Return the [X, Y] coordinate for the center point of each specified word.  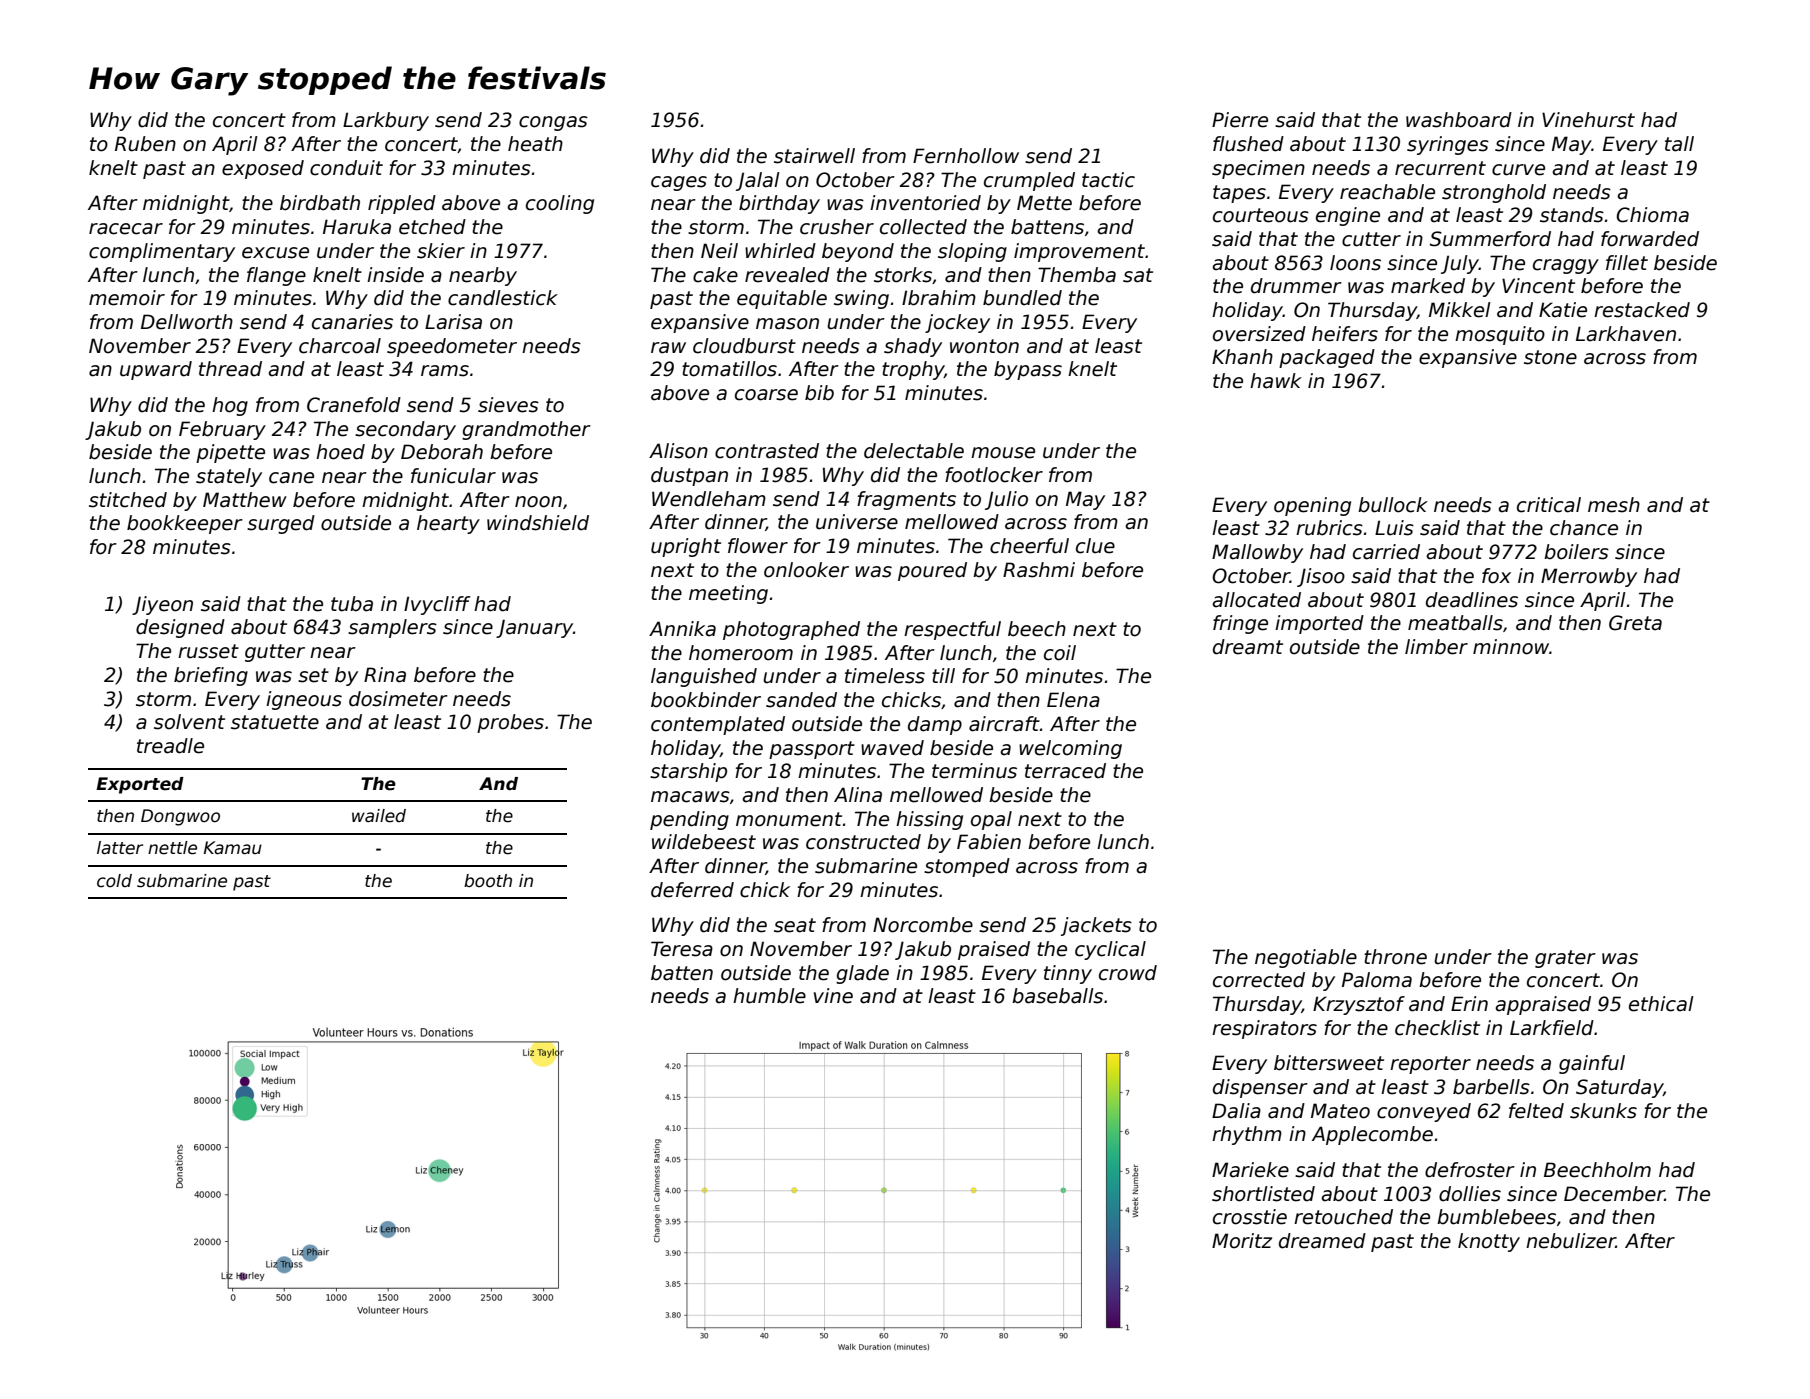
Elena [1073, 700]
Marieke [1250, 1170]
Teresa [682, 949]
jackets [1096, 926]
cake [715, 275]
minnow [1511, 647]
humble [769, 996]
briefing [211, 676]
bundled [1022, 298]
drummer [1296, 286]
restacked [1642, 310]
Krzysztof [1359, 1005]
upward [156, 370]
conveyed [1424, 1112]
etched [432, 227]
